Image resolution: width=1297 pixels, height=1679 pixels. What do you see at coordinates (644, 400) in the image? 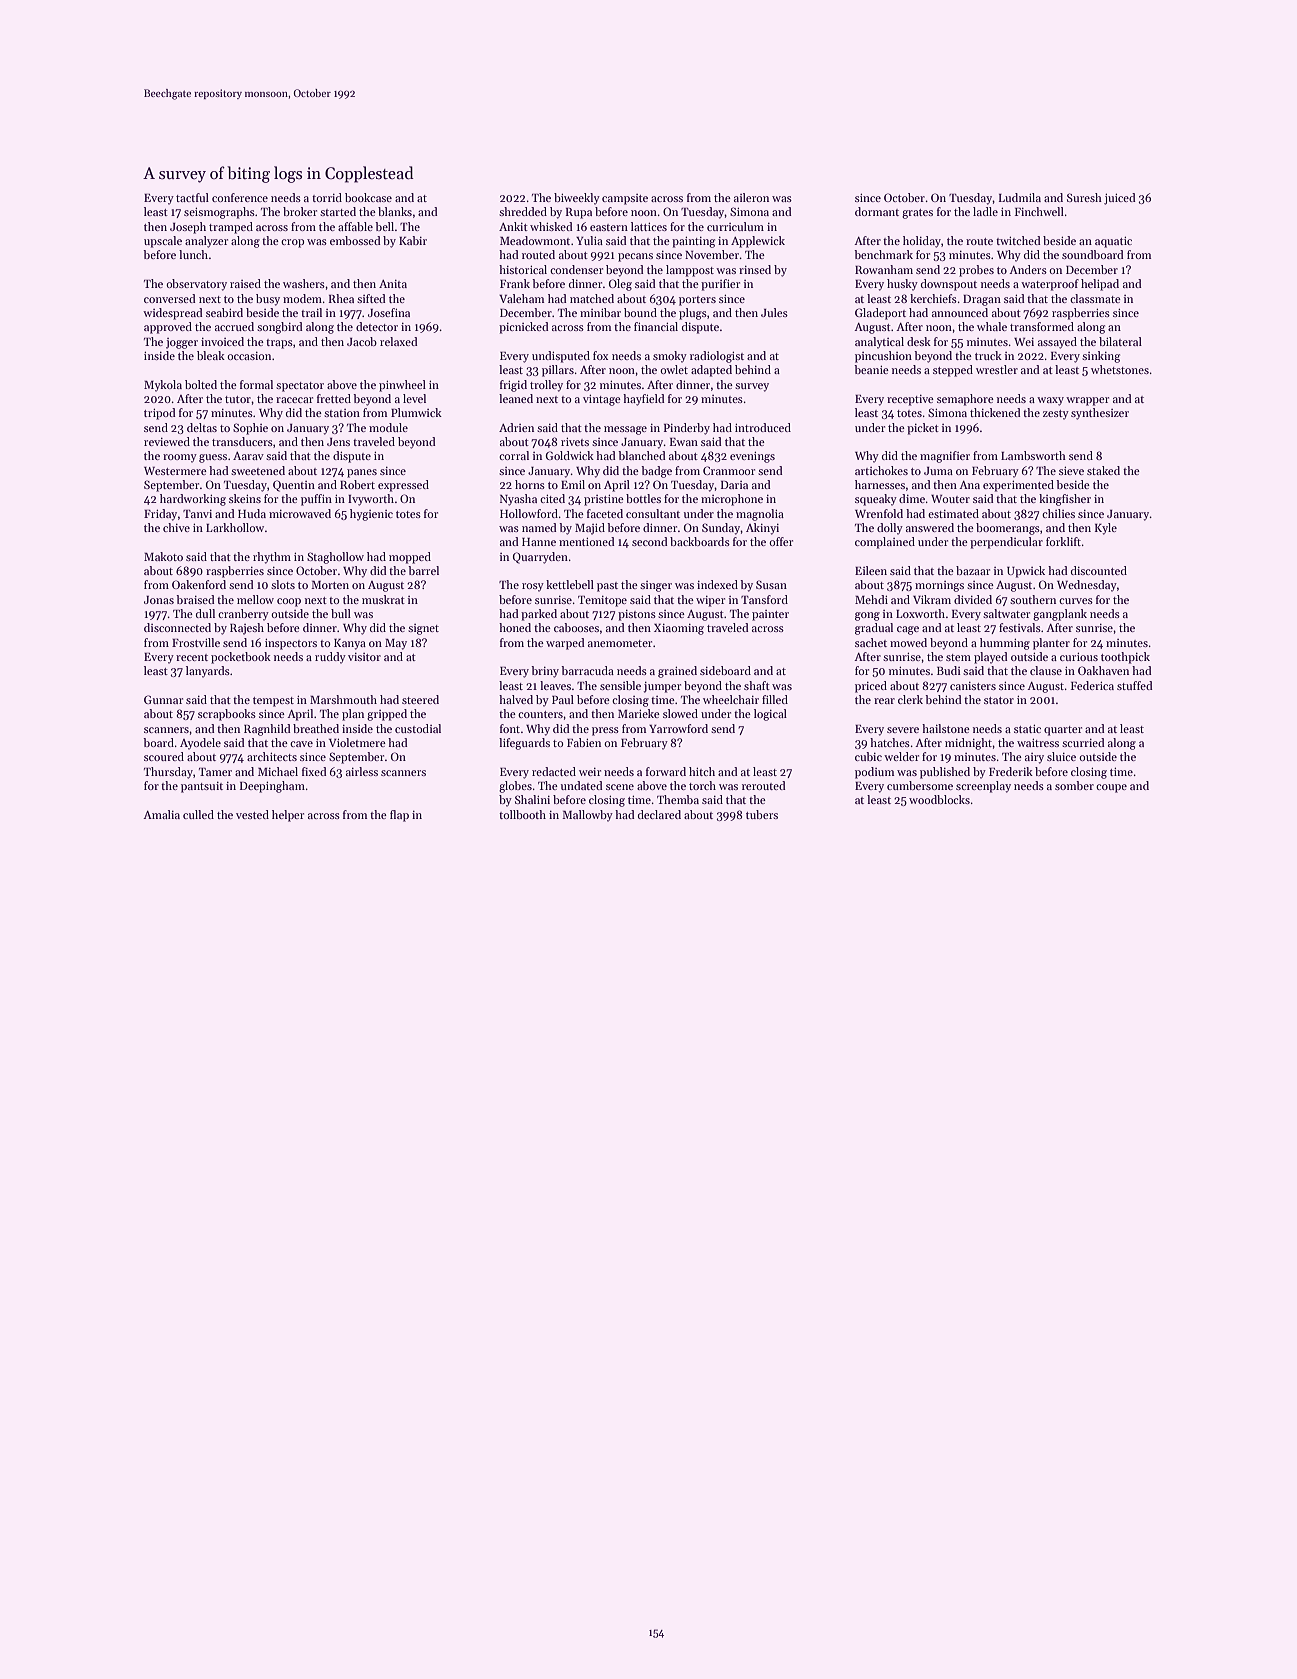
I see `hayfield` at bounding box center [644, 400].
